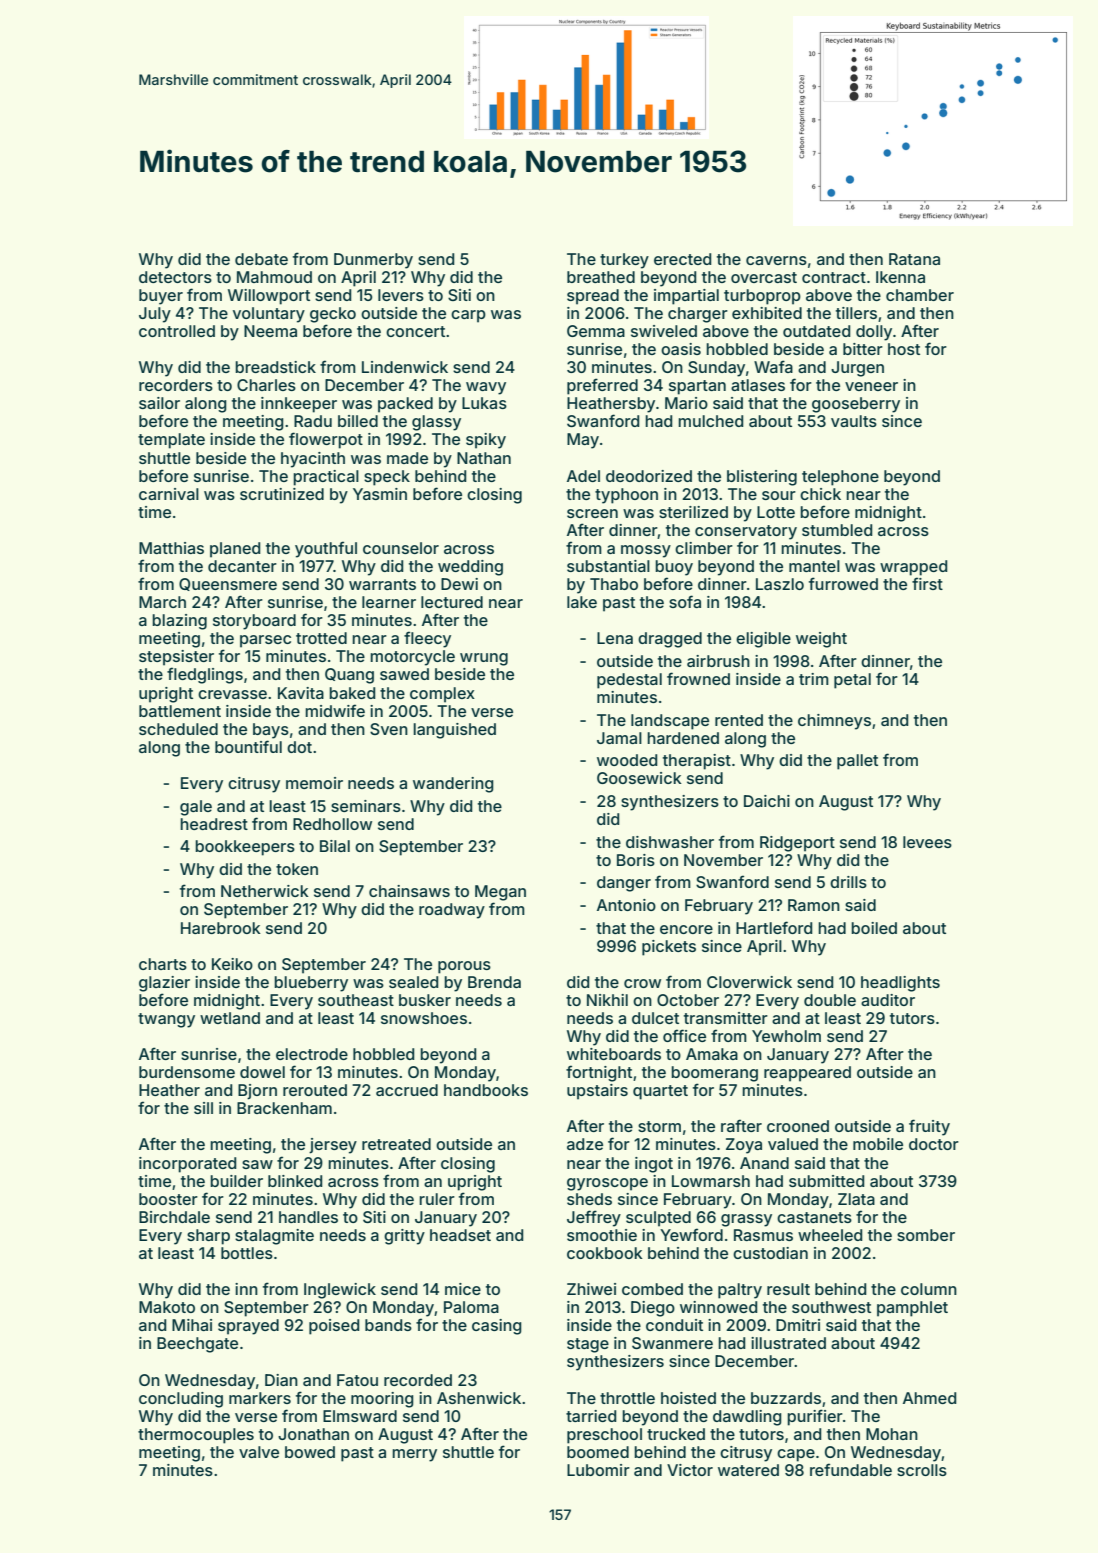 Image resolution: width=1098 pixels, height=1553 pixels. What do you see at coordinates (265, 641) in the screenshot?
I see `parsec` at bounding box center [265, 641].
